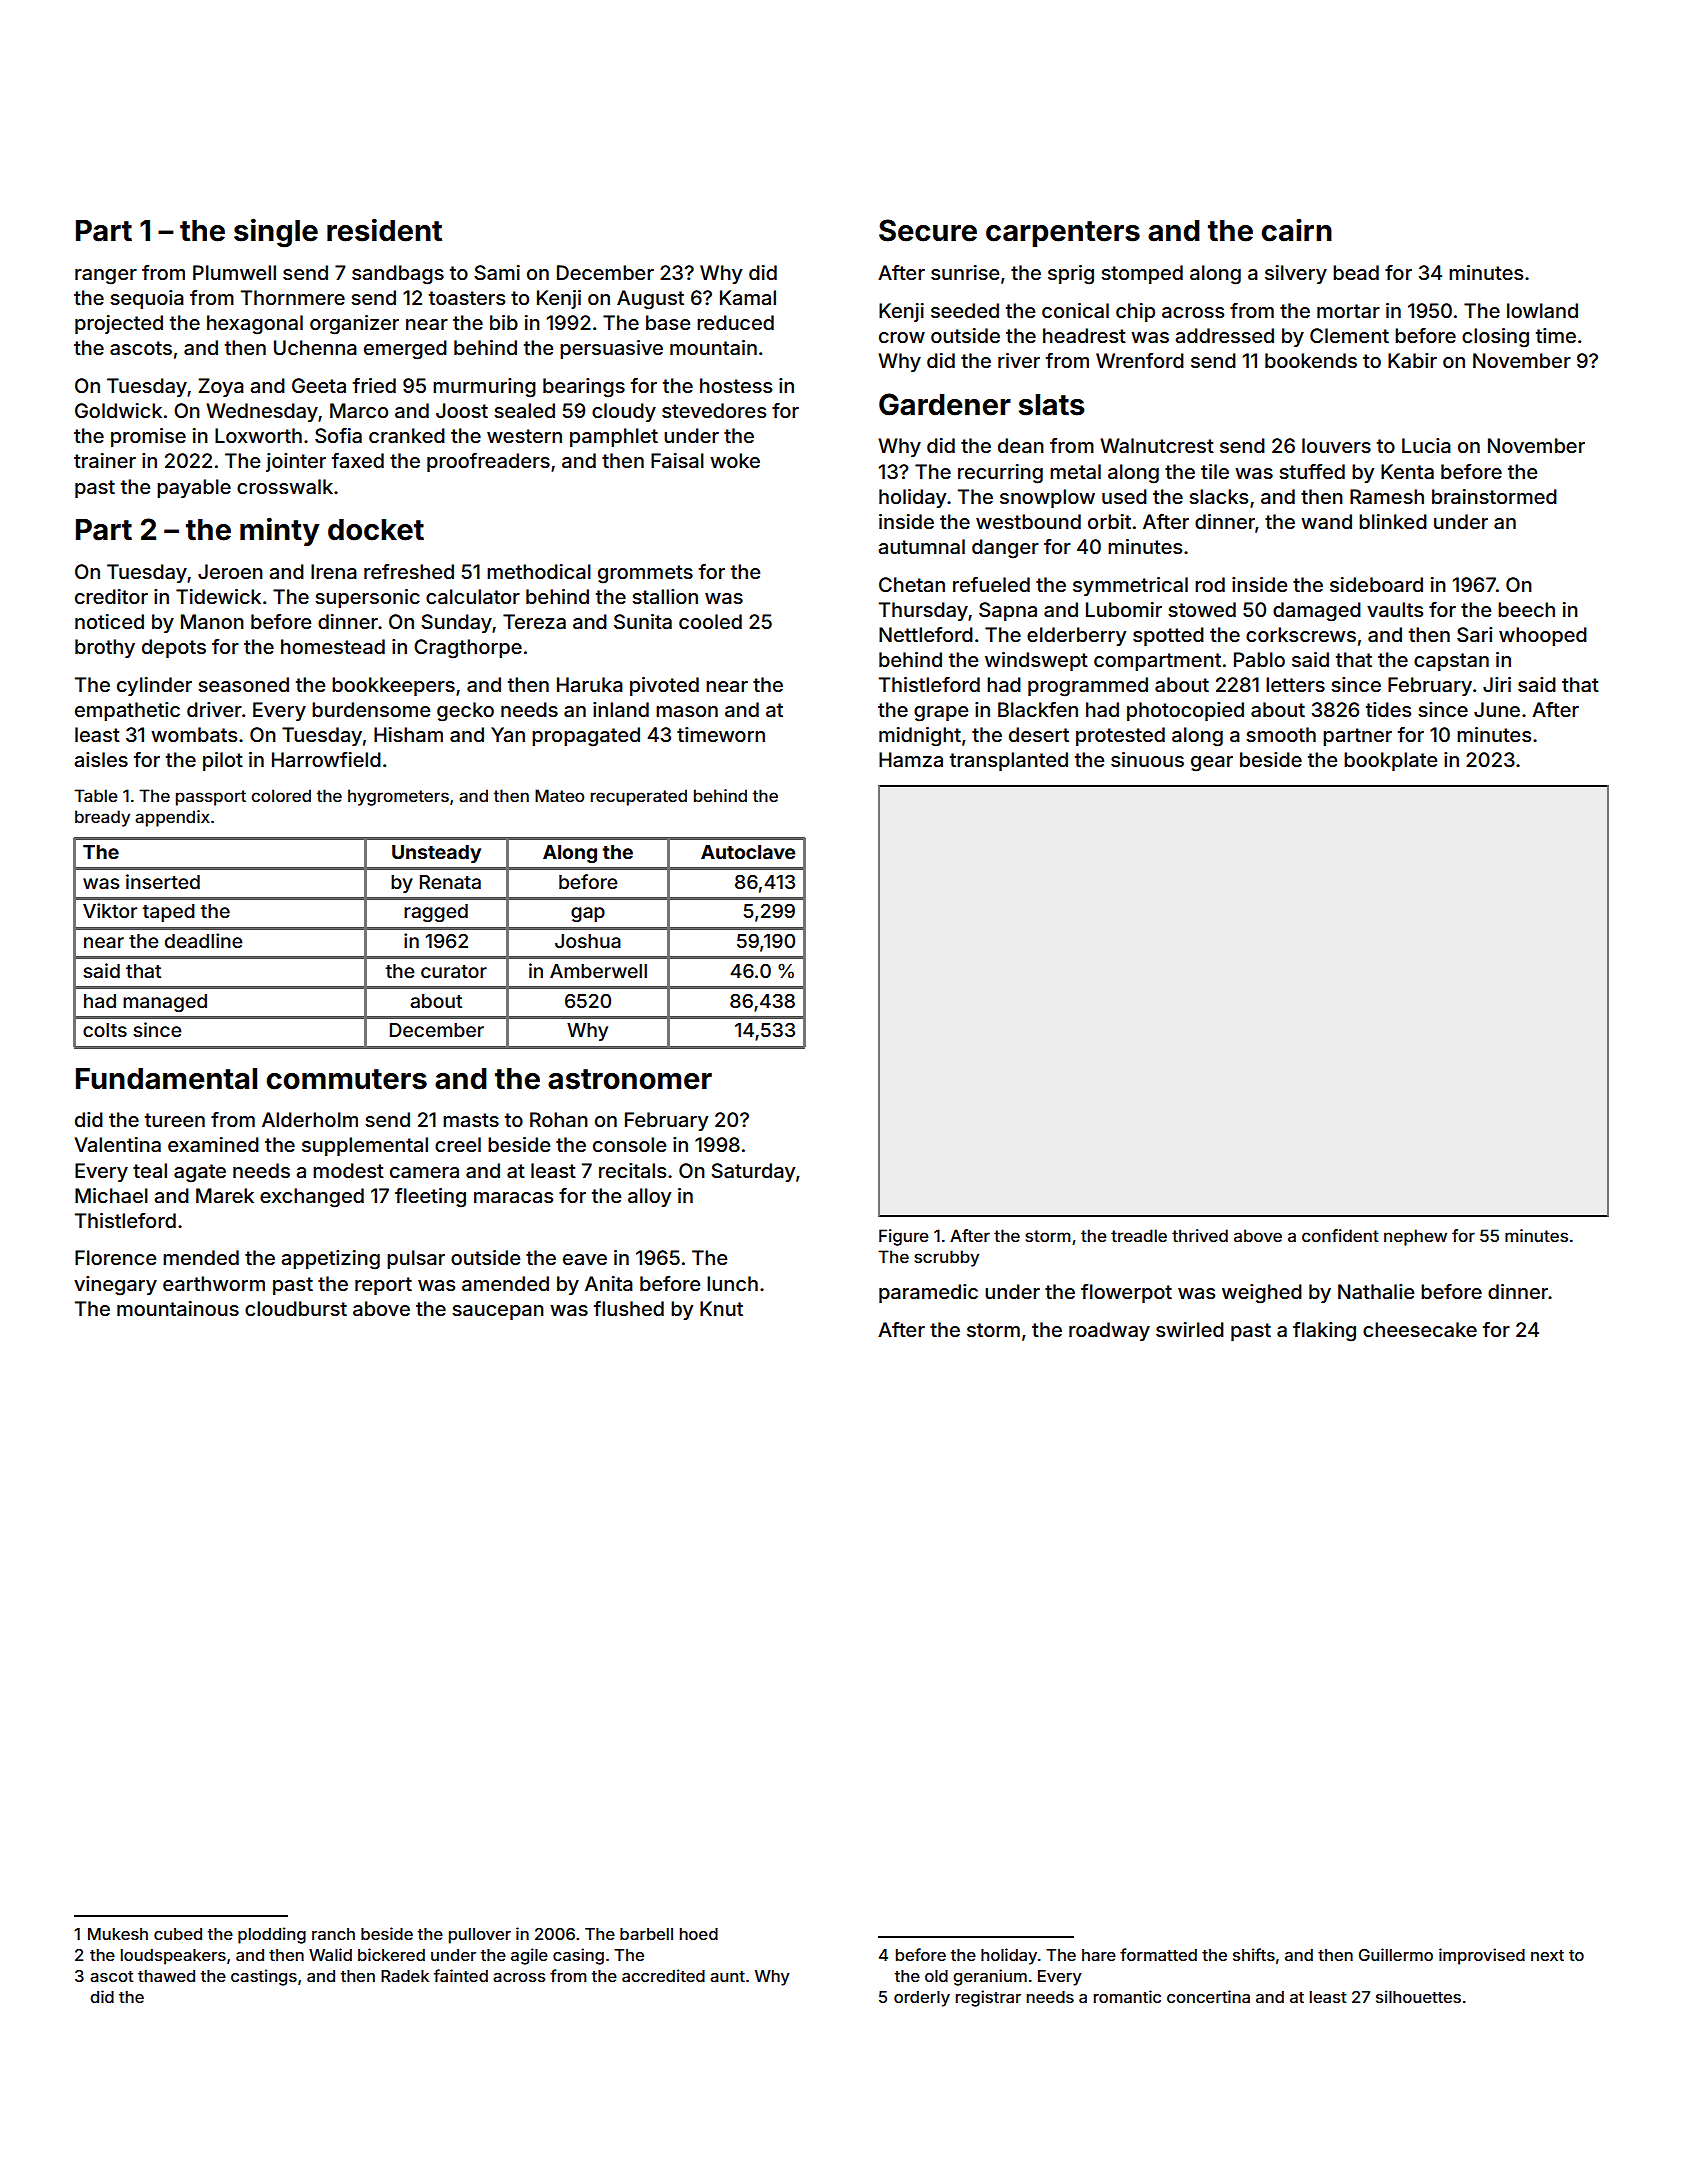 The height and width of the image is (2178, 1683). What do you see at coordinates (928, 230) in the image?
I see `Secure` at bounding box center [928, 230].
